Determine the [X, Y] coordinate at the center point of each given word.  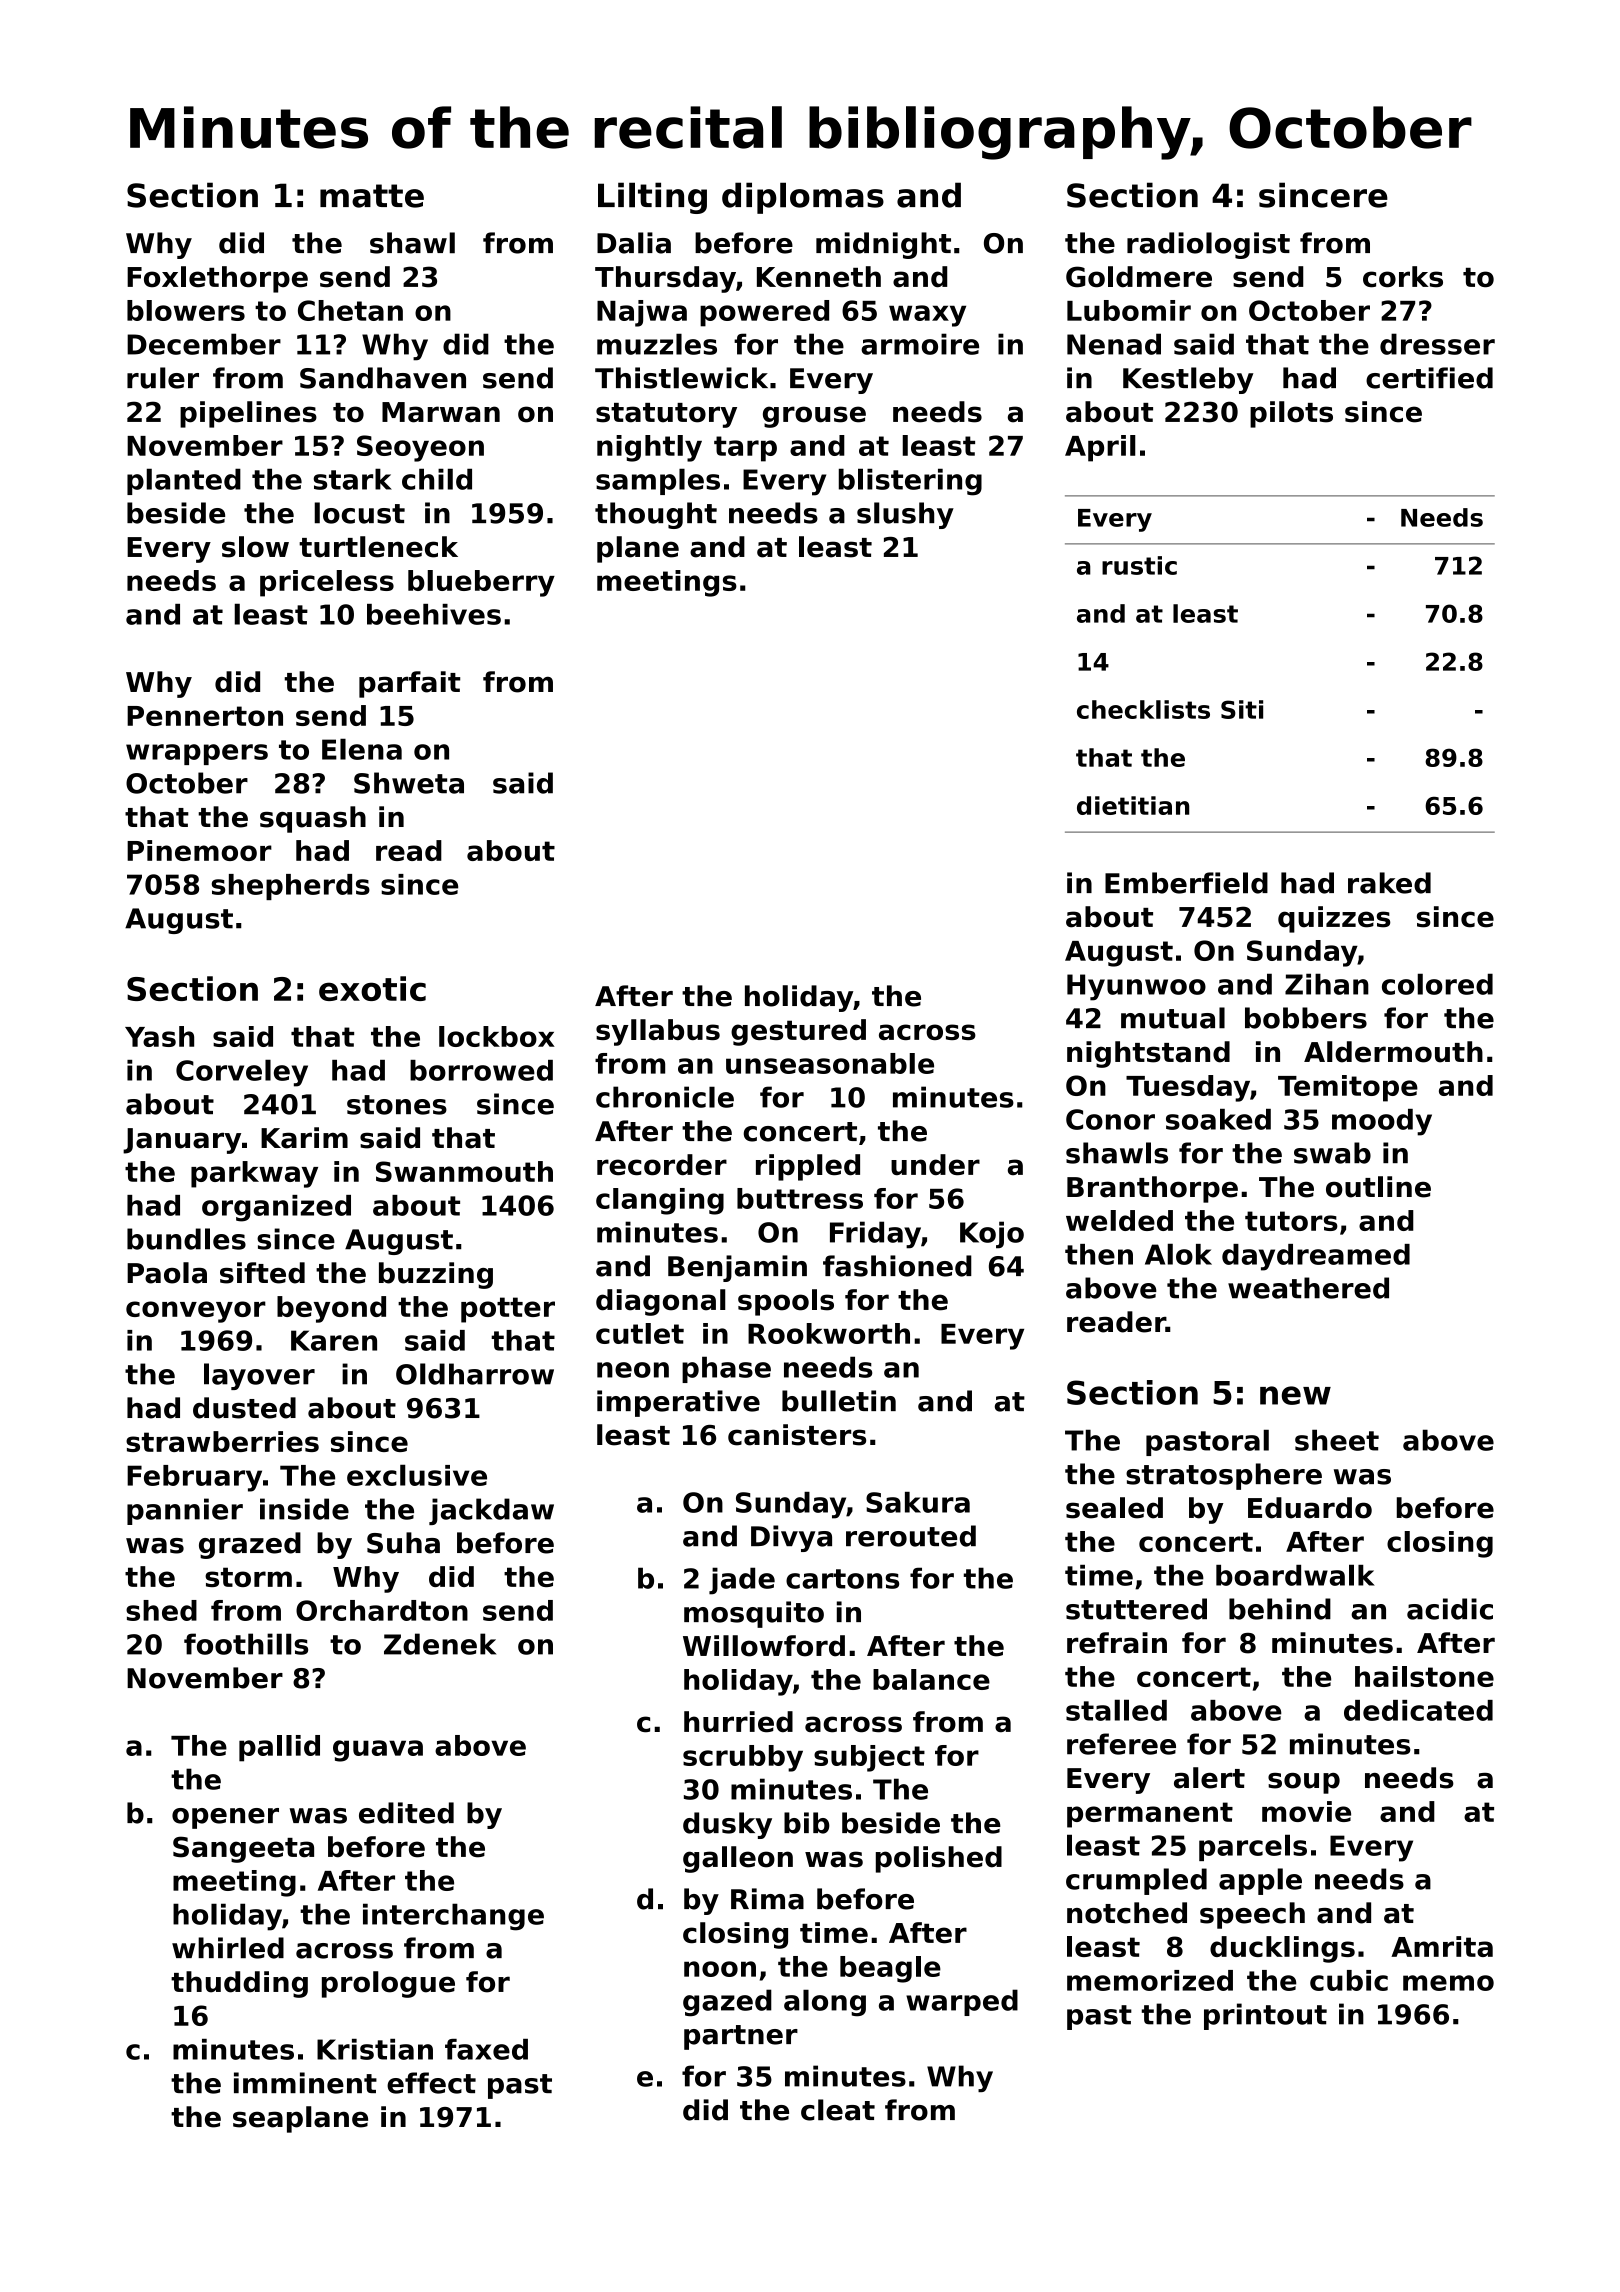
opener [225, 1818]
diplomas [803, 198]
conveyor [196, 1312]
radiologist [1208, 245]
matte [372, 196]
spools [786, 1302]
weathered [1308, 1288]
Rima [767, 1899]
